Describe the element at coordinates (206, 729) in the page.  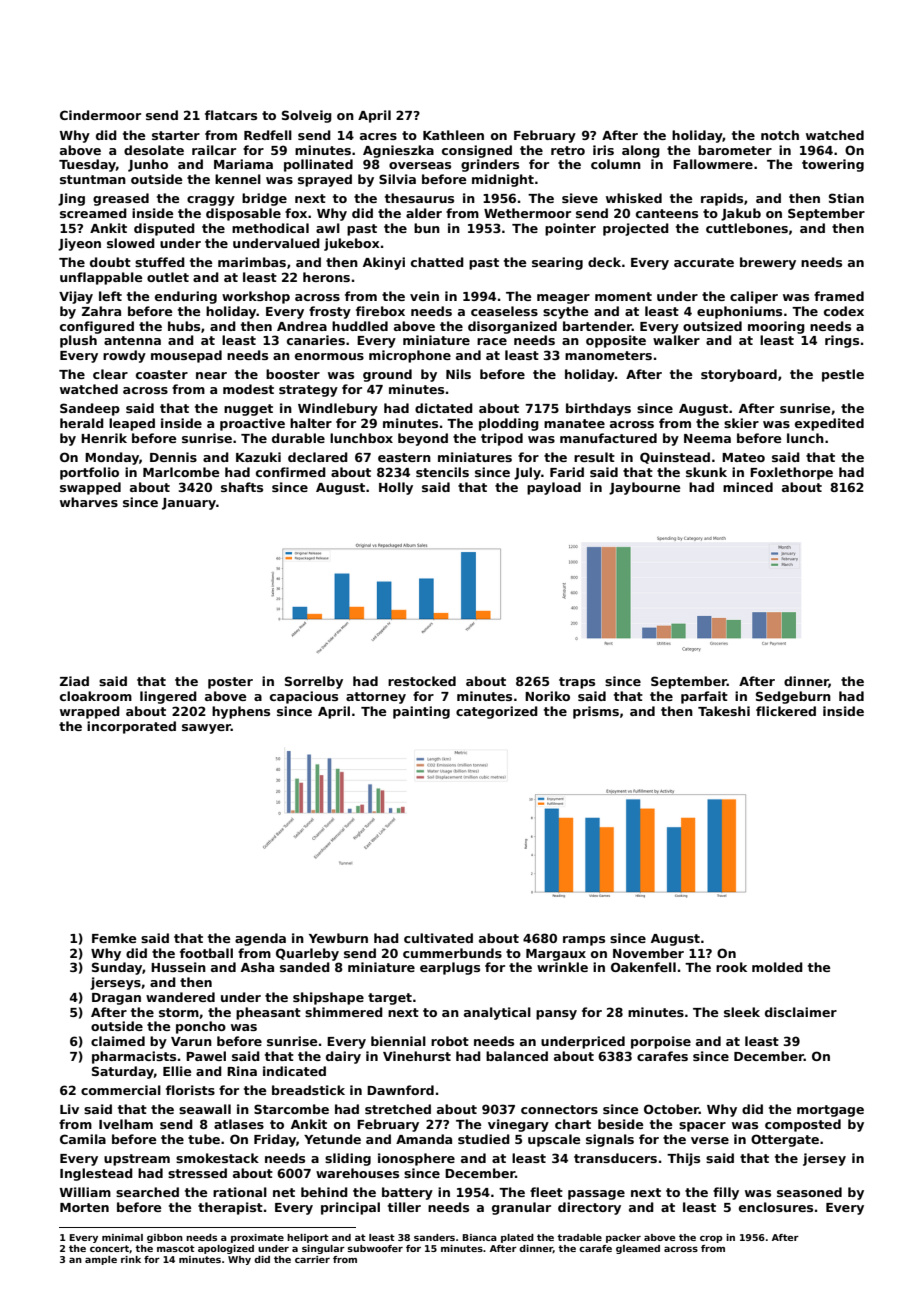
I see `sawyer` at that location.
